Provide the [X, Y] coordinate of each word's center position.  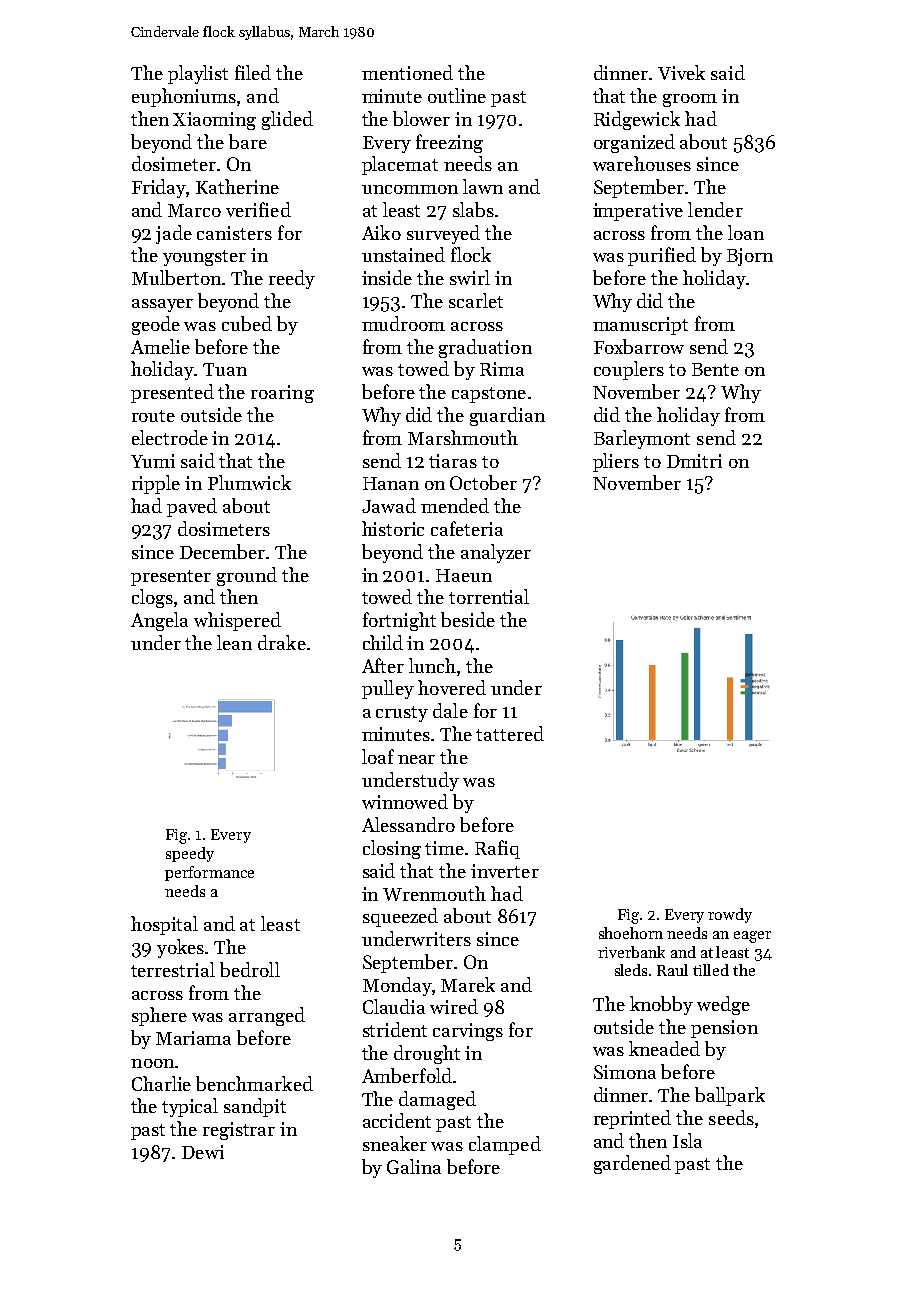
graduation [485, 348]
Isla [687, 1140]
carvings [468, 1032]
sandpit [255, 1107]
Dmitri [694, 461]
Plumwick [249, 482]
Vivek [681, 72]
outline [457, 95]
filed [253, 72]
